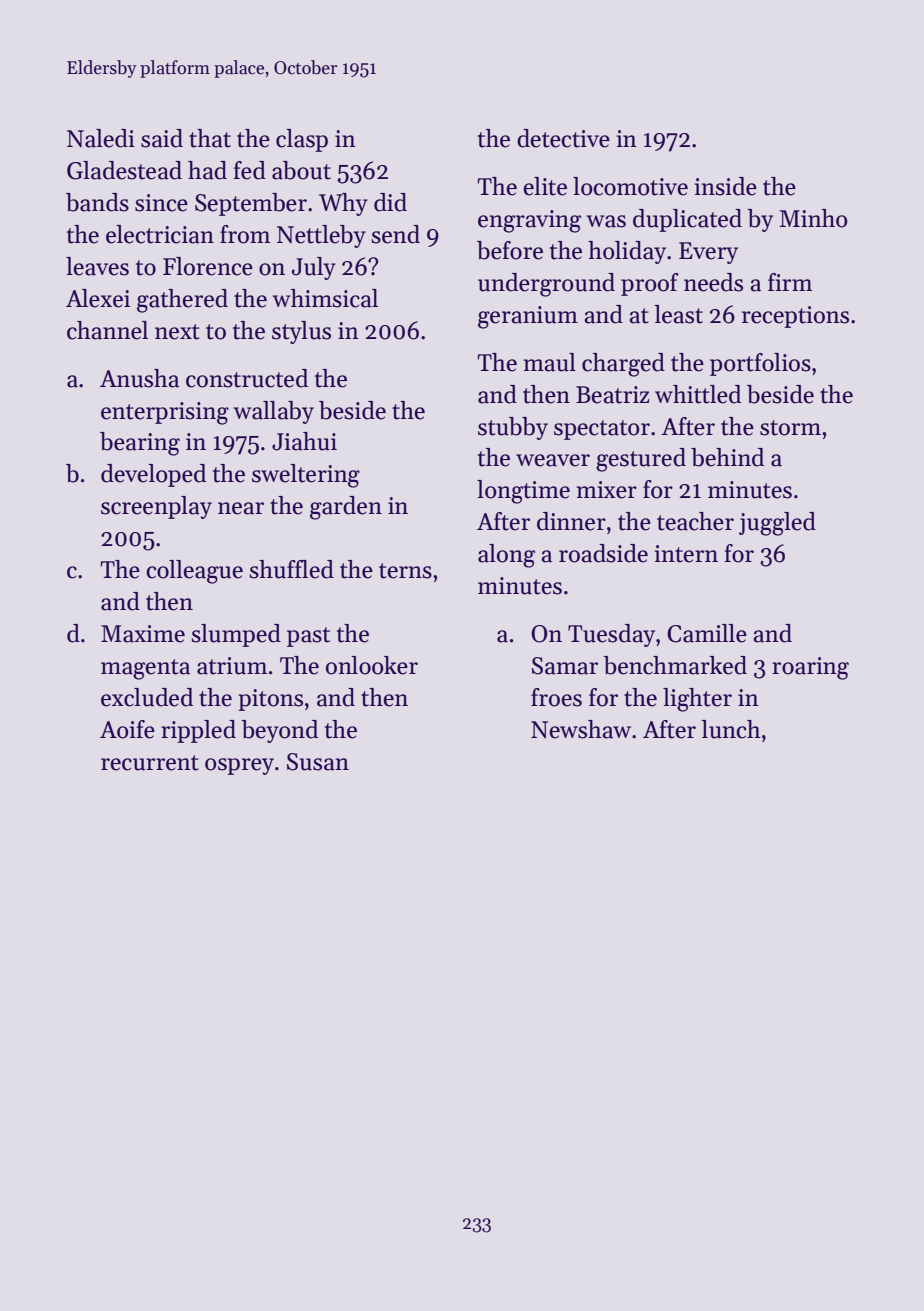  What do you see at coordinates (107, 330) in the screenshot?
I see `channel` at bounding box center [107, 330].
